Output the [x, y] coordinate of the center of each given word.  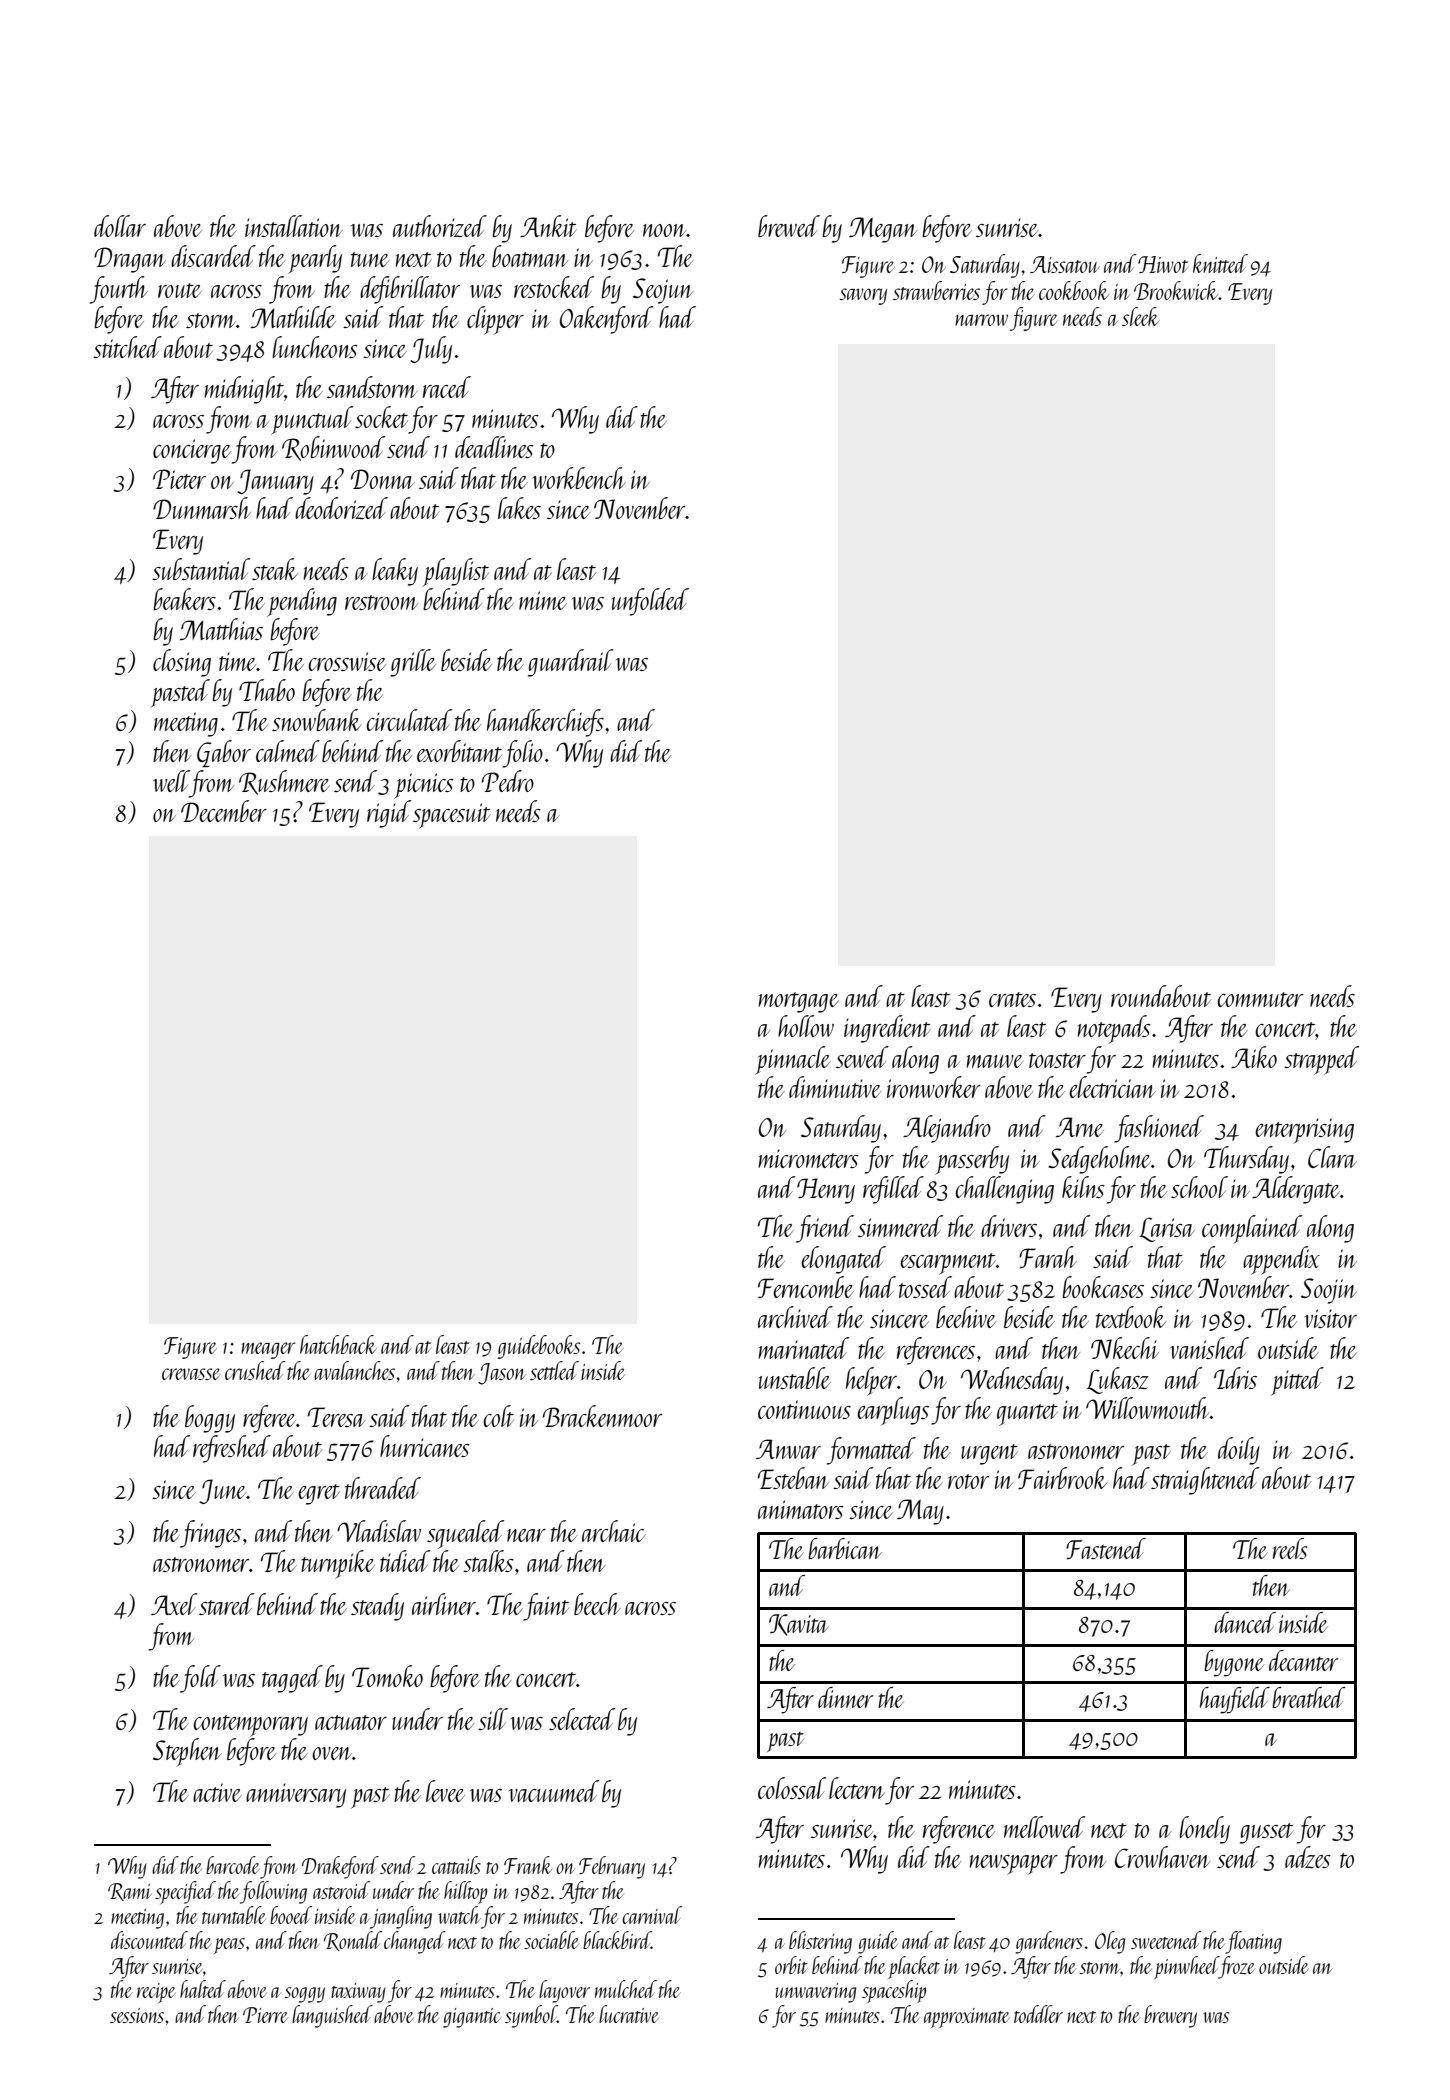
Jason [502, 1374]
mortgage [798, 1002]
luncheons [315, 347]
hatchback [338, 1344]
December [224, 811]
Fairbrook [1062, 1478]
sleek [1141, 316]
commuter [1260, 999]
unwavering [816, 1993]
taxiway [358, 1993]
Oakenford [606, 320]
